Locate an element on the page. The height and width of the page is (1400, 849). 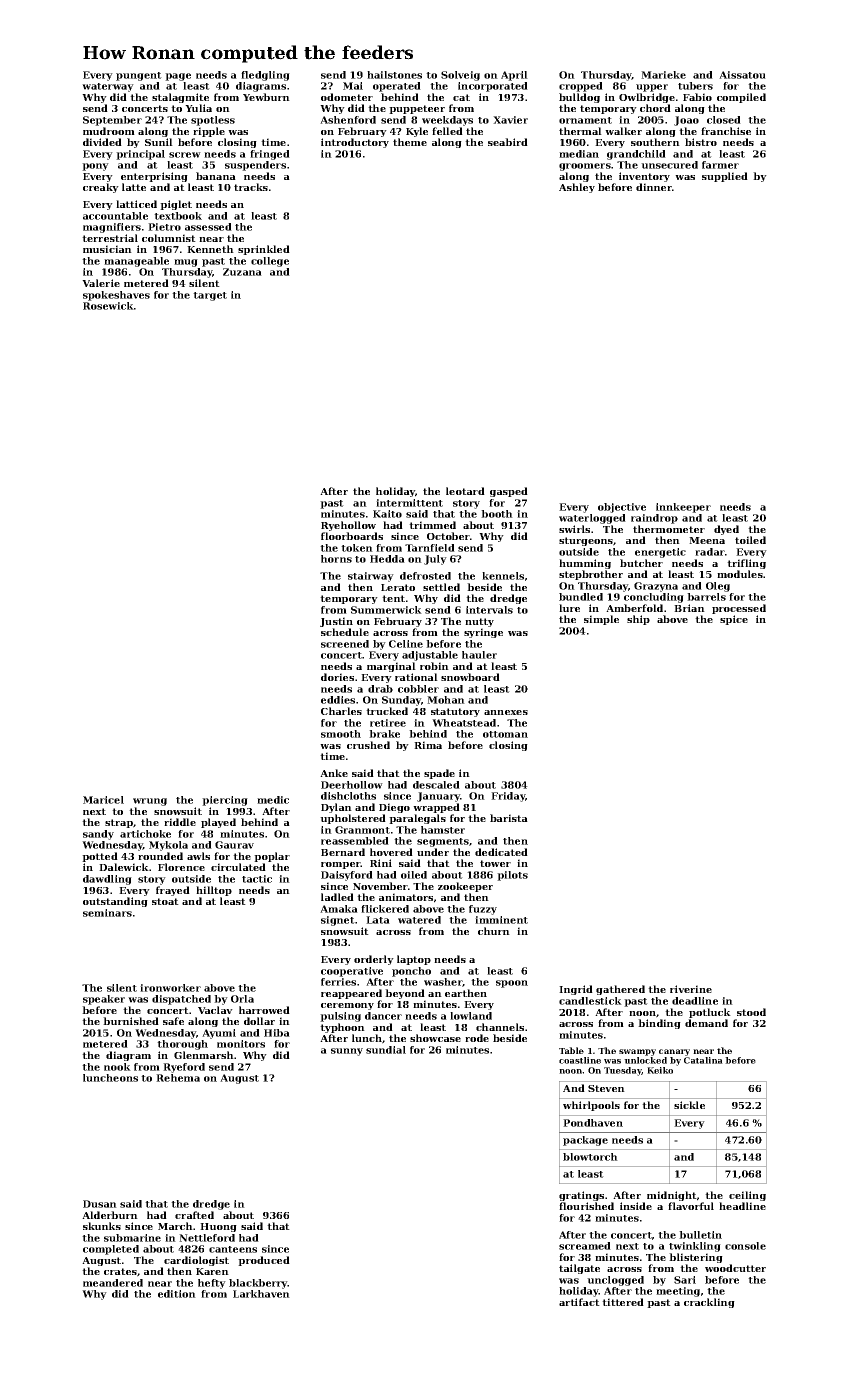
Friday is located at coordinates (508, 797).
